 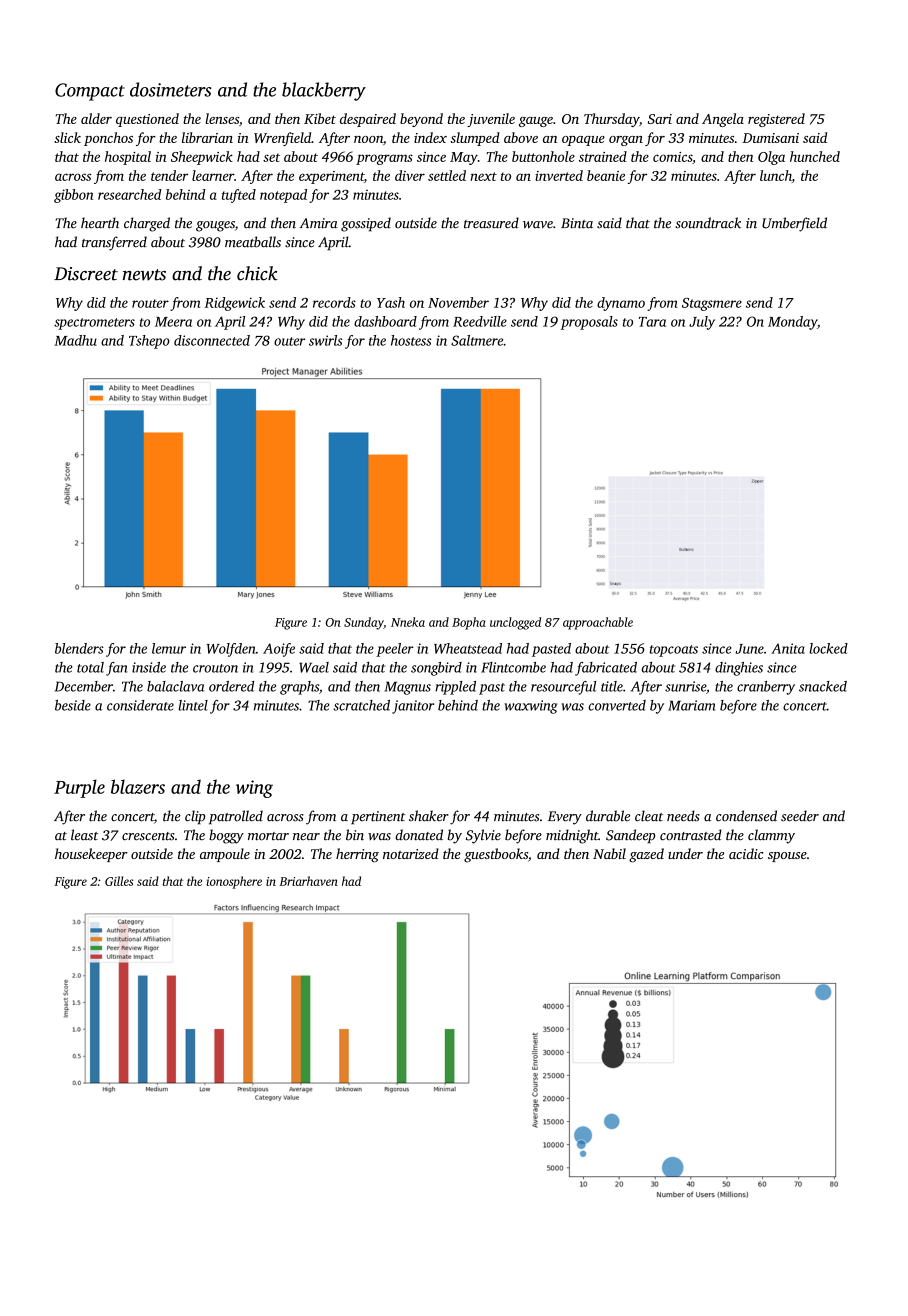 I want to click on Sari, so click(x=660, y=119).
